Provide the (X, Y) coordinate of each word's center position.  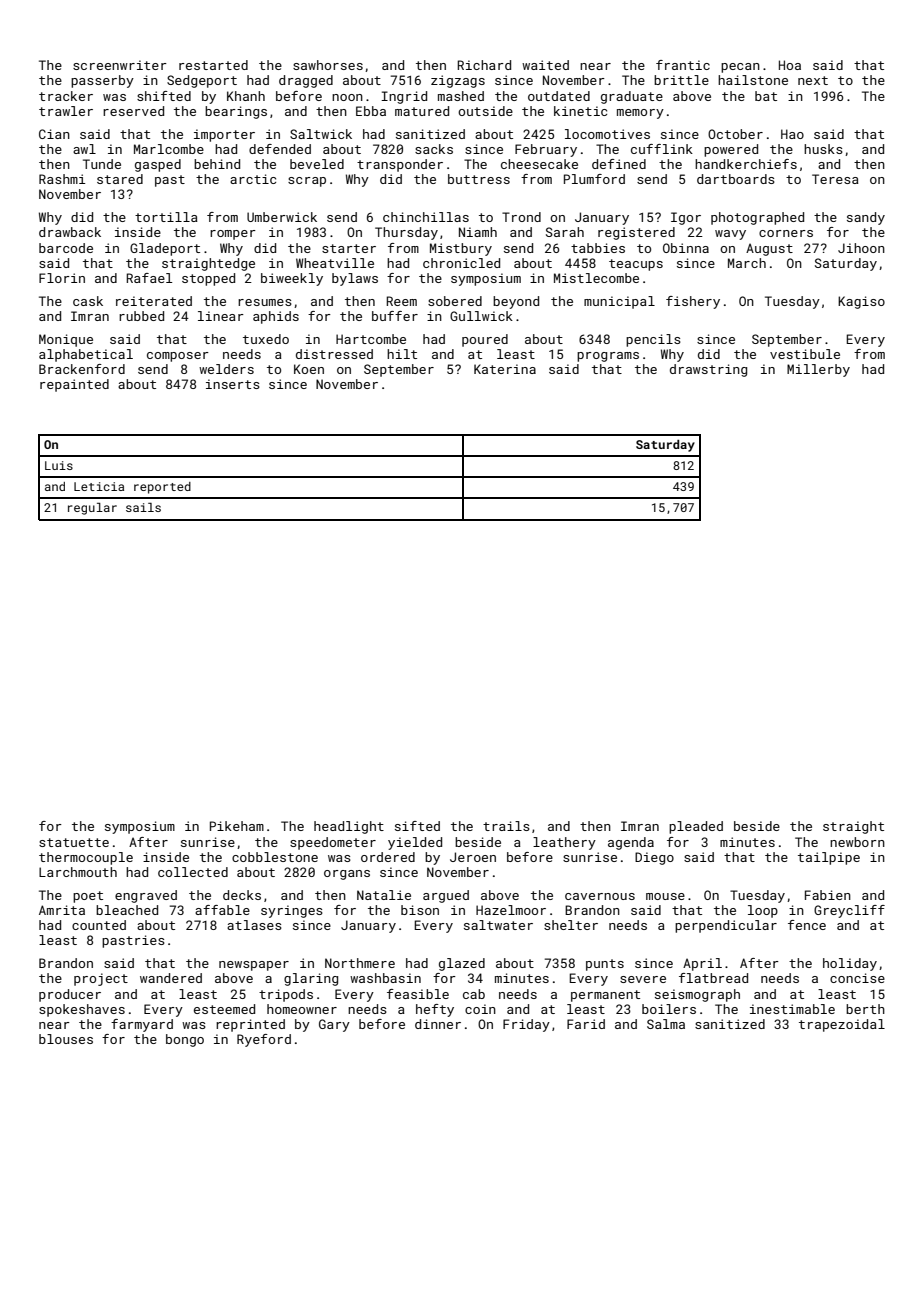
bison (420, 910)
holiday (850, 964)
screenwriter (120, 65)
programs (608, 357)
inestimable (792, 1009)
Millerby (818, 370)
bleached (127, 910)
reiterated (154, 301)
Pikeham (237, 826)
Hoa (790, 65)
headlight (349, 827)
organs (347, 875)
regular (92, 509)
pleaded (696, 827)
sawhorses (328, 65)
